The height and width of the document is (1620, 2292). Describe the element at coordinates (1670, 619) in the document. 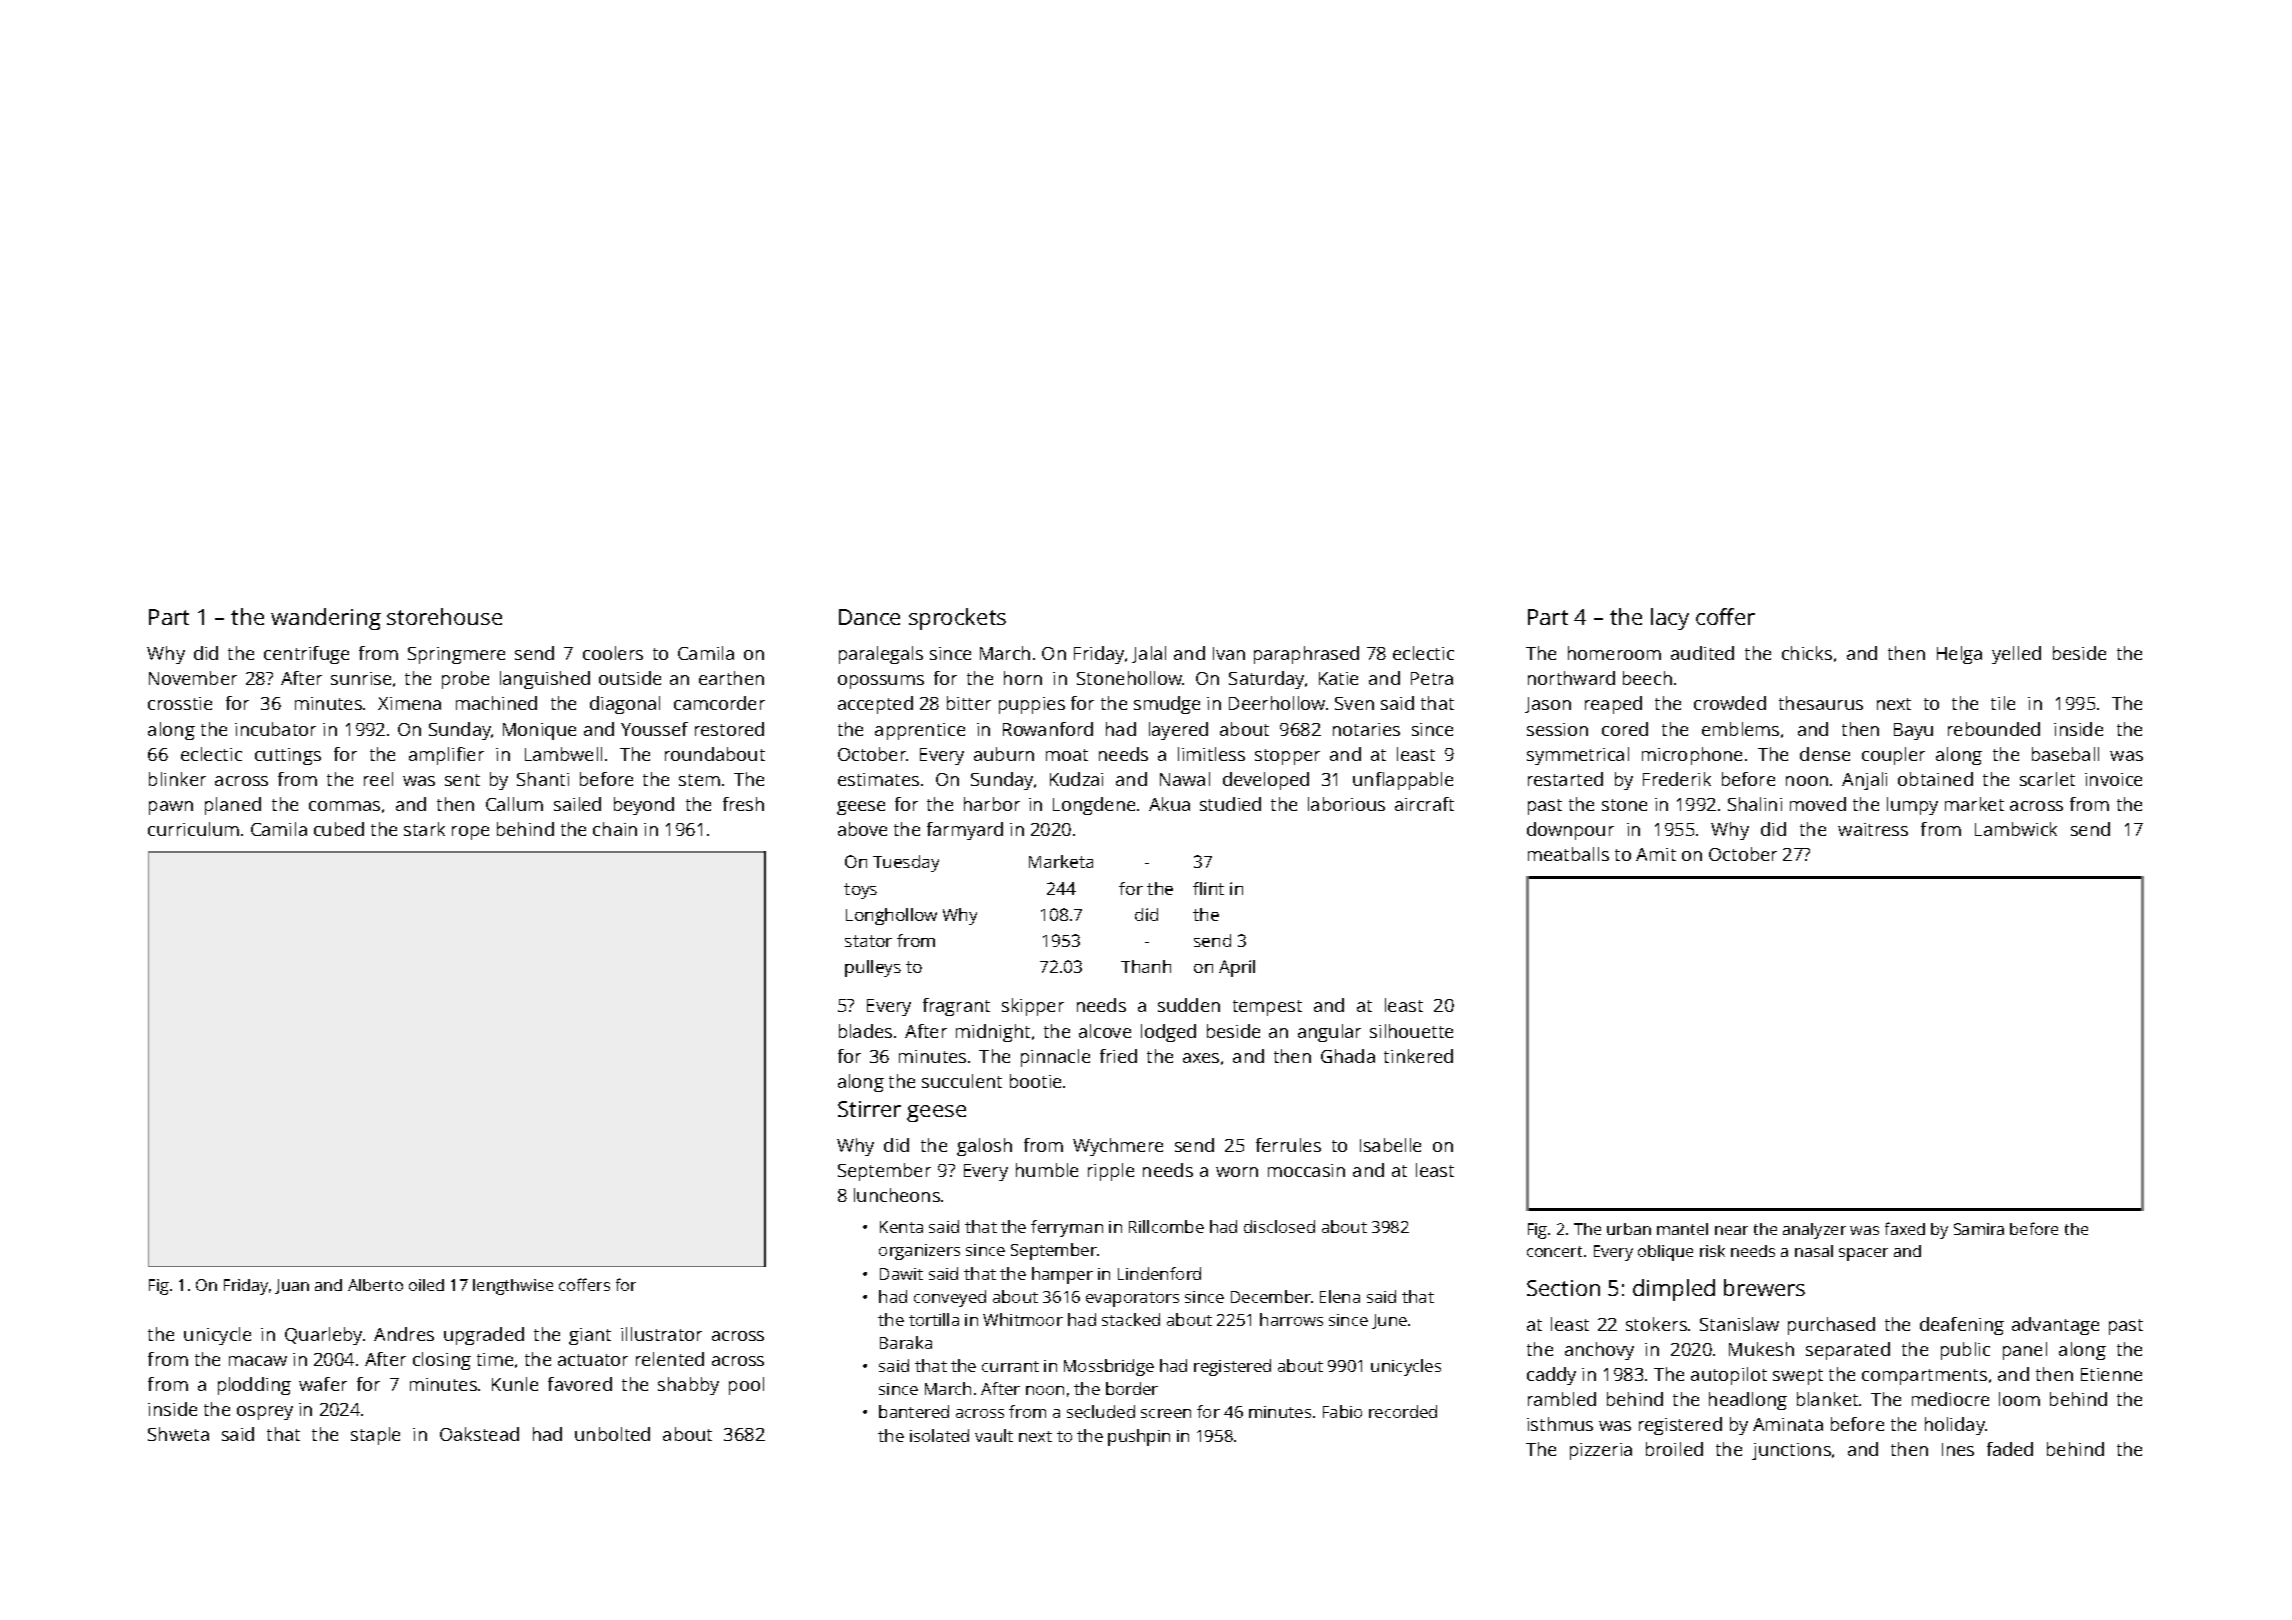

I see `lacy` at that location.
